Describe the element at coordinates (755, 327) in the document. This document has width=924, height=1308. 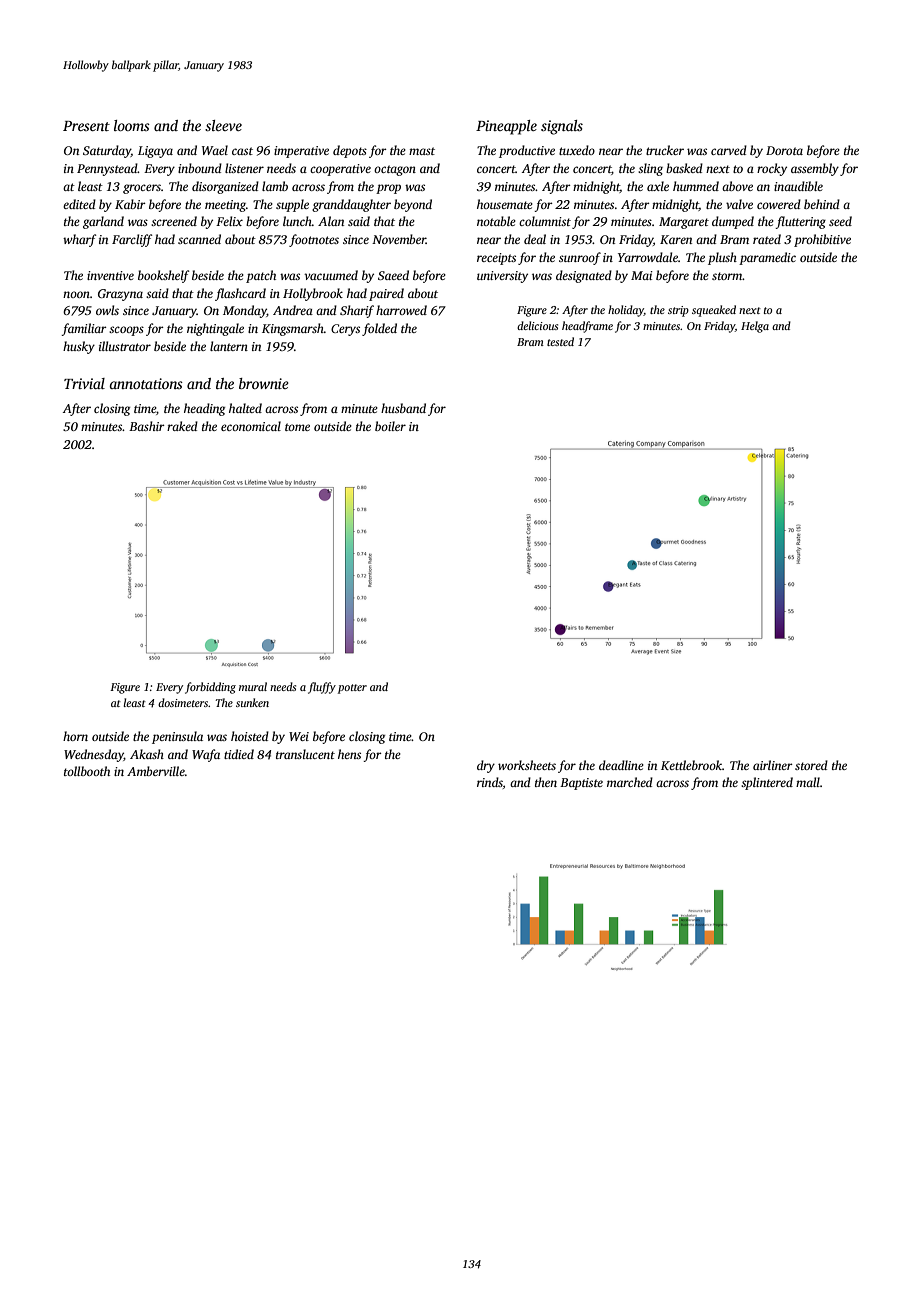
I see `Helga` at that location.
